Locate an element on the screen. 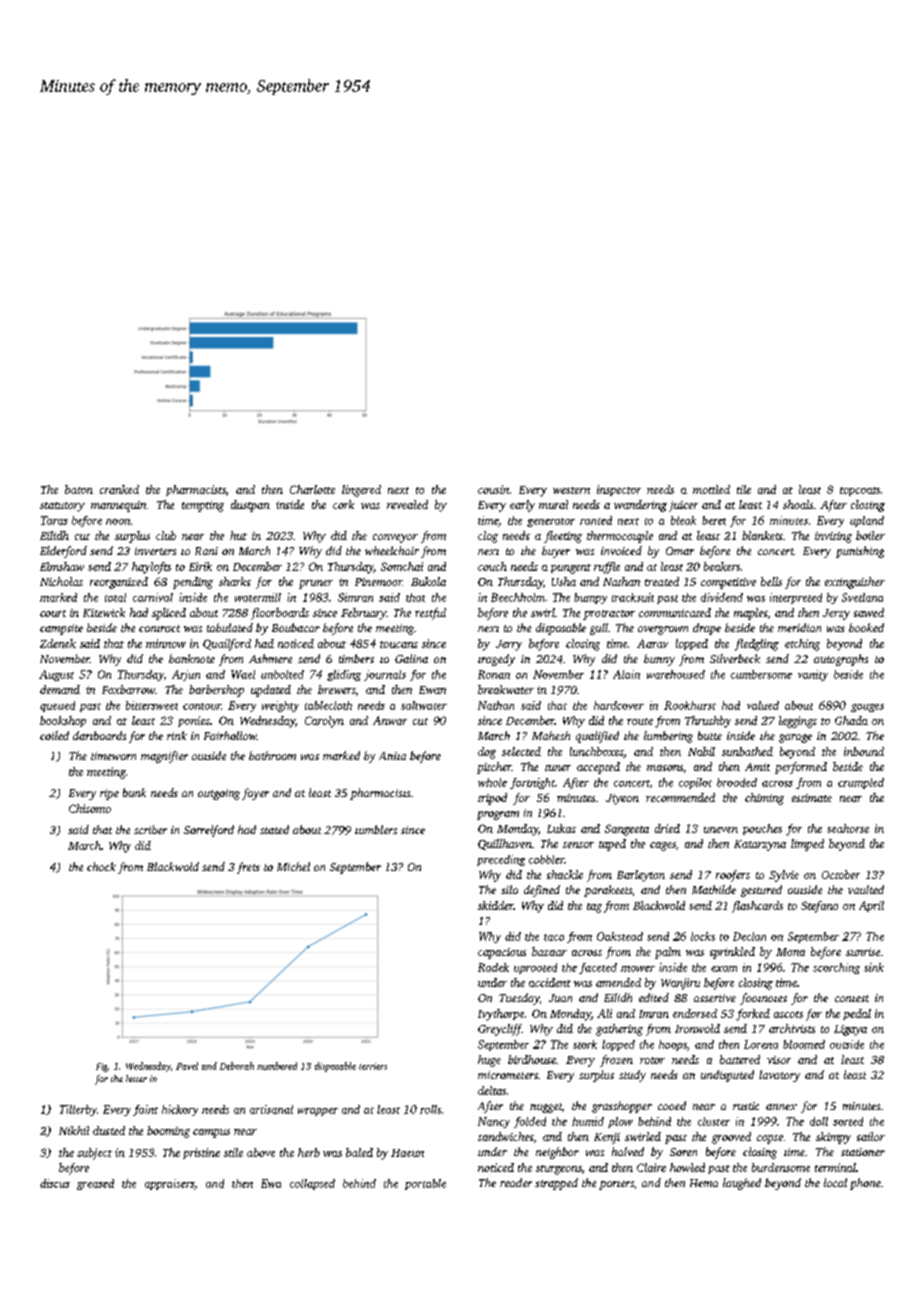 This screenshot has width=924, height=1308. Quillhaven is located at coordinates (505, 844).
